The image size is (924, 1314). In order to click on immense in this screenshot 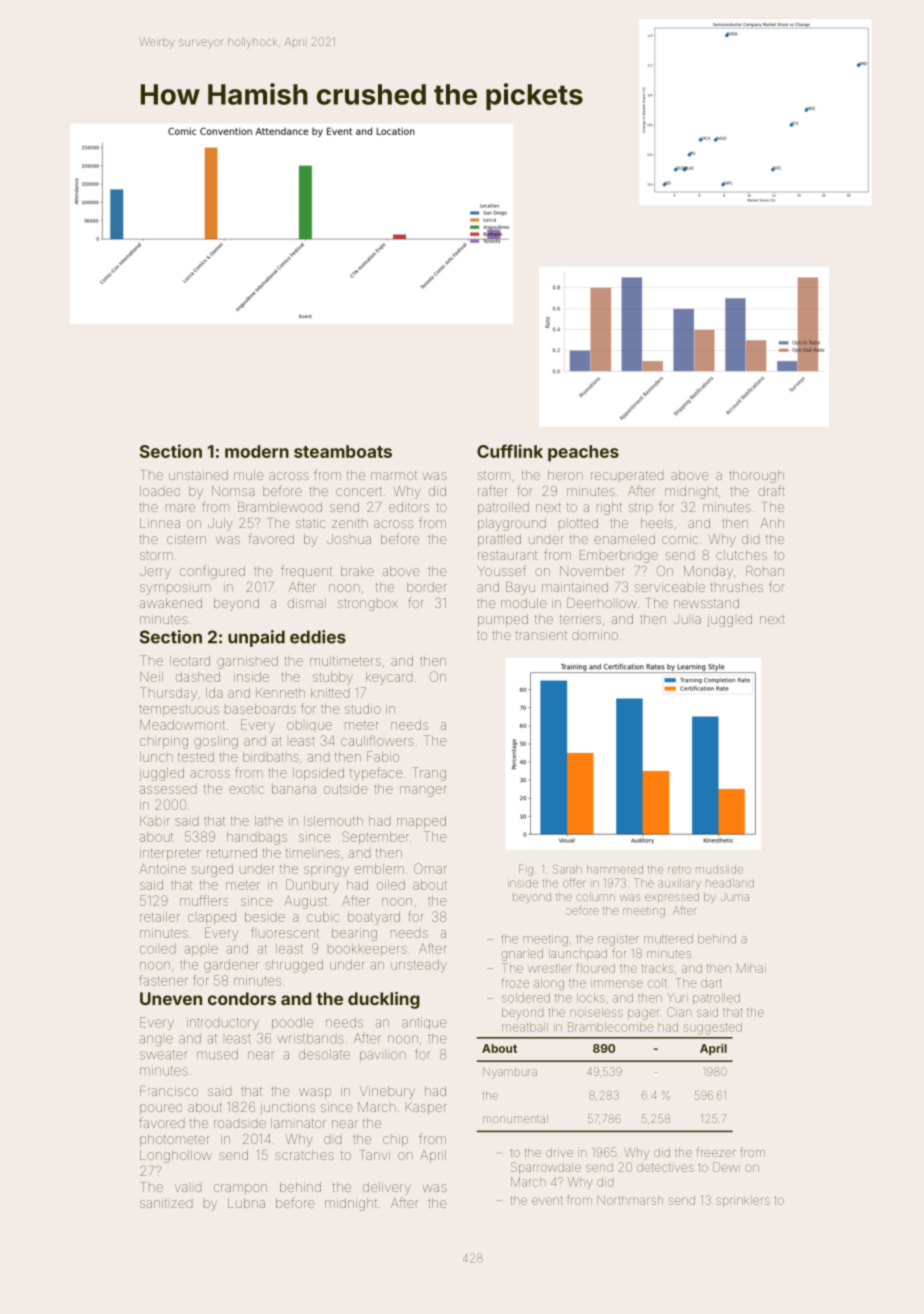, I will do `click(617, 983)`.
